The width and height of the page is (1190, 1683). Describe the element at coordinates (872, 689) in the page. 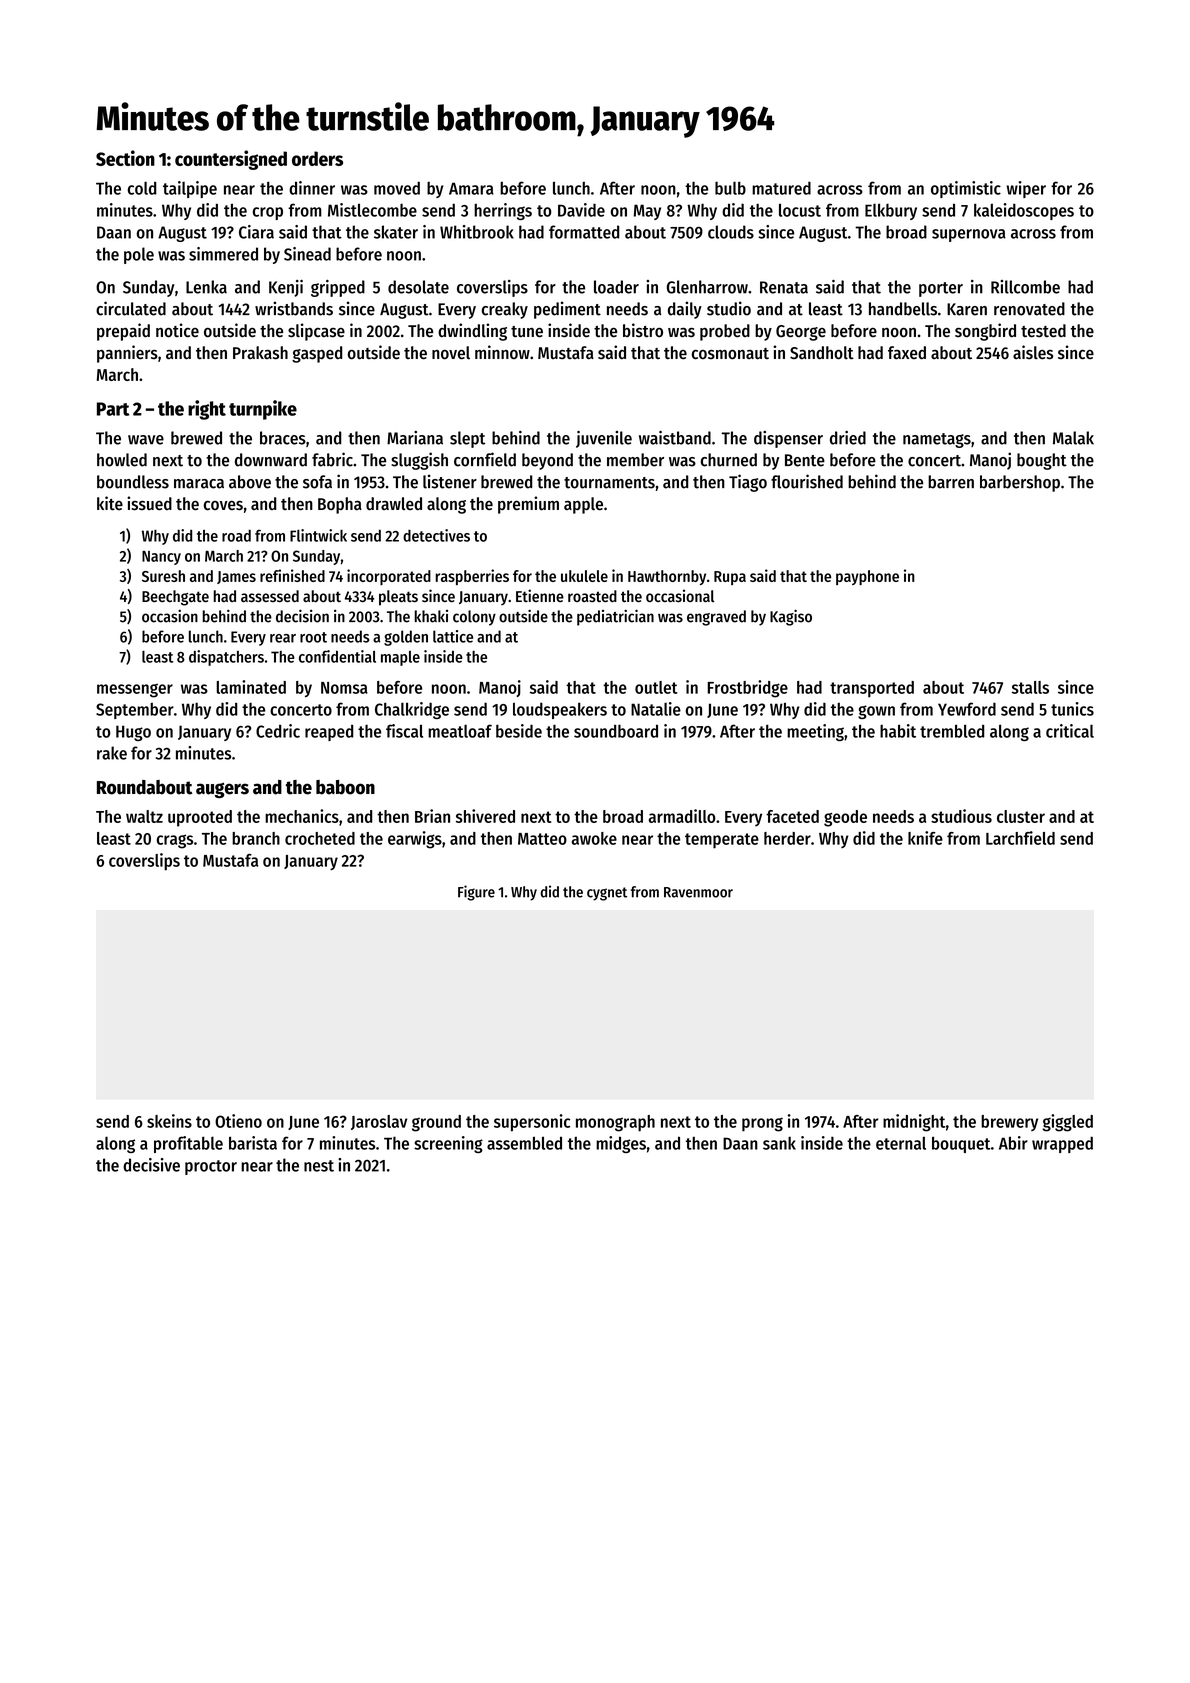

I see `transported` at that location.
